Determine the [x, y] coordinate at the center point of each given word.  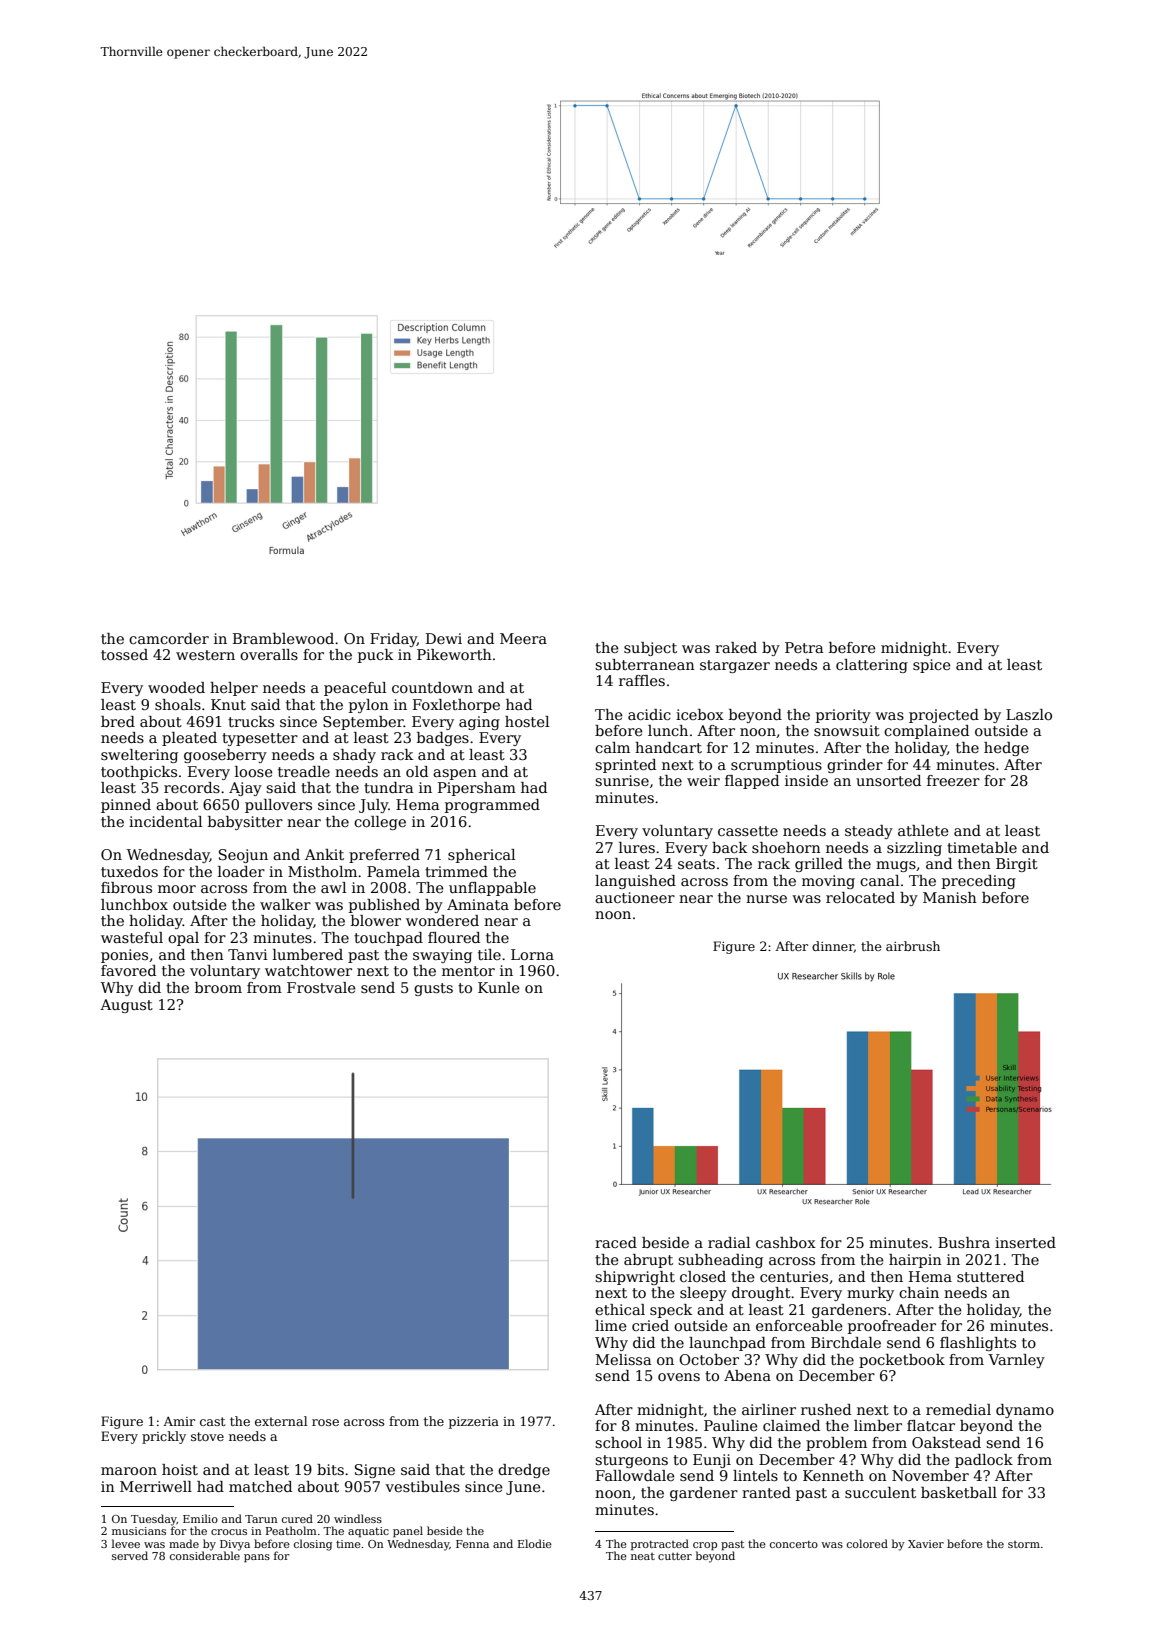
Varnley [1016, 1361]
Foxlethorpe [456, 706]
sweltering [139, 756]
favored [128, 970]
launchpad [727, 1344]
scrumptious [776, 766]
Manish [950, 897]
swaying [442, 956]
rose [325, 1422]
